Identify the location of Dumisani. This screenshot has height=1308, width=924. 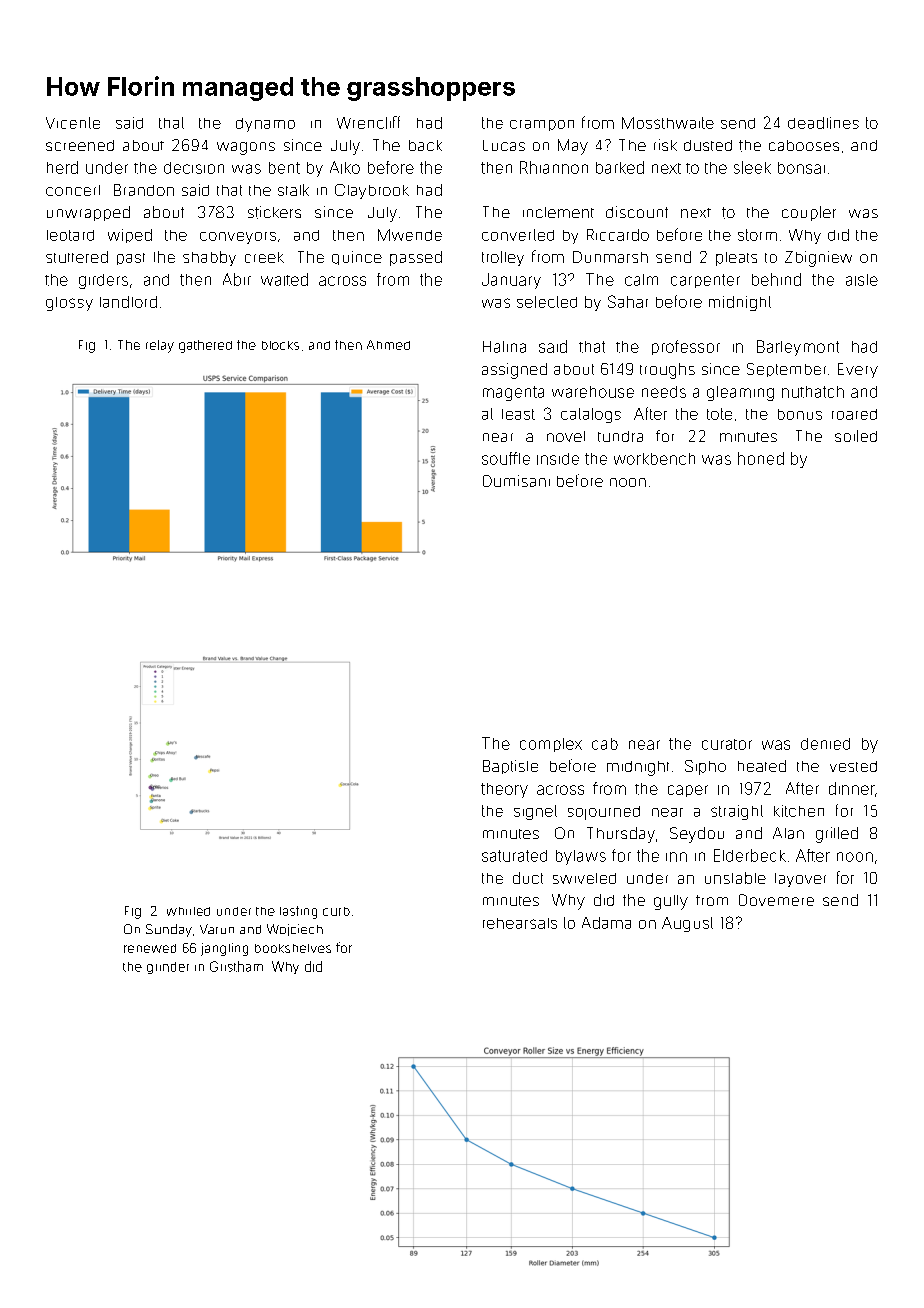
(516, 481).
